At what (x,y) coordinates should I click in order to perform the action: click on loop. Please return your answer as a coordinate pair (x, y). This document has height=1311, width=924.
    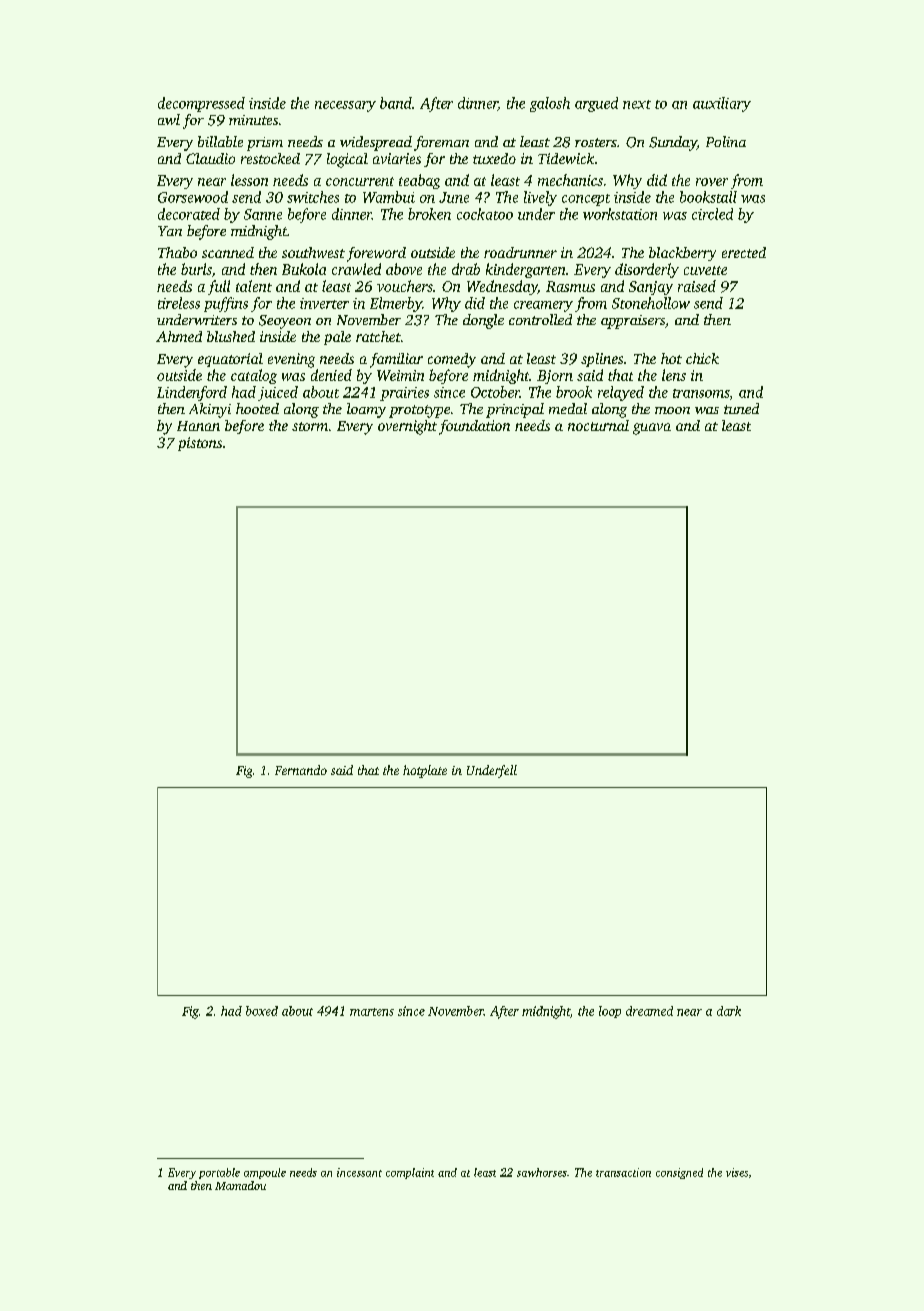
    Looking at the image, I should click on (610, 1012).
